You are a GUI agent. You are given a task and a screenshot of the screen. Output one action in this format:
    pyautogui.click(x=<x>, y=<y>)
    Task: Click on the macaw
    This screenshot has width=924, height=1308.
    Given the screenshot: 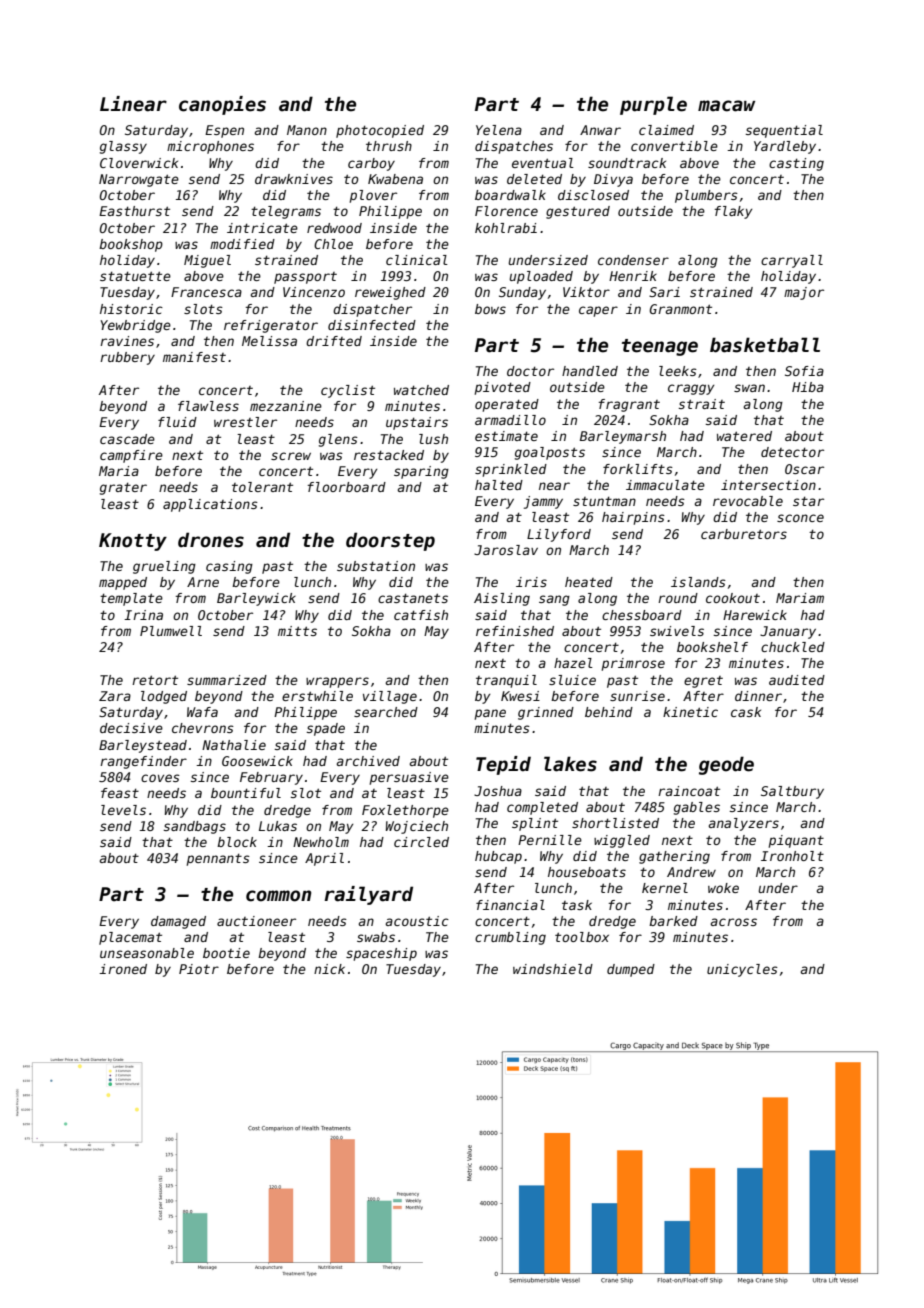 What is the action you would take?
    pyautogui.click(x=726, y=106)
